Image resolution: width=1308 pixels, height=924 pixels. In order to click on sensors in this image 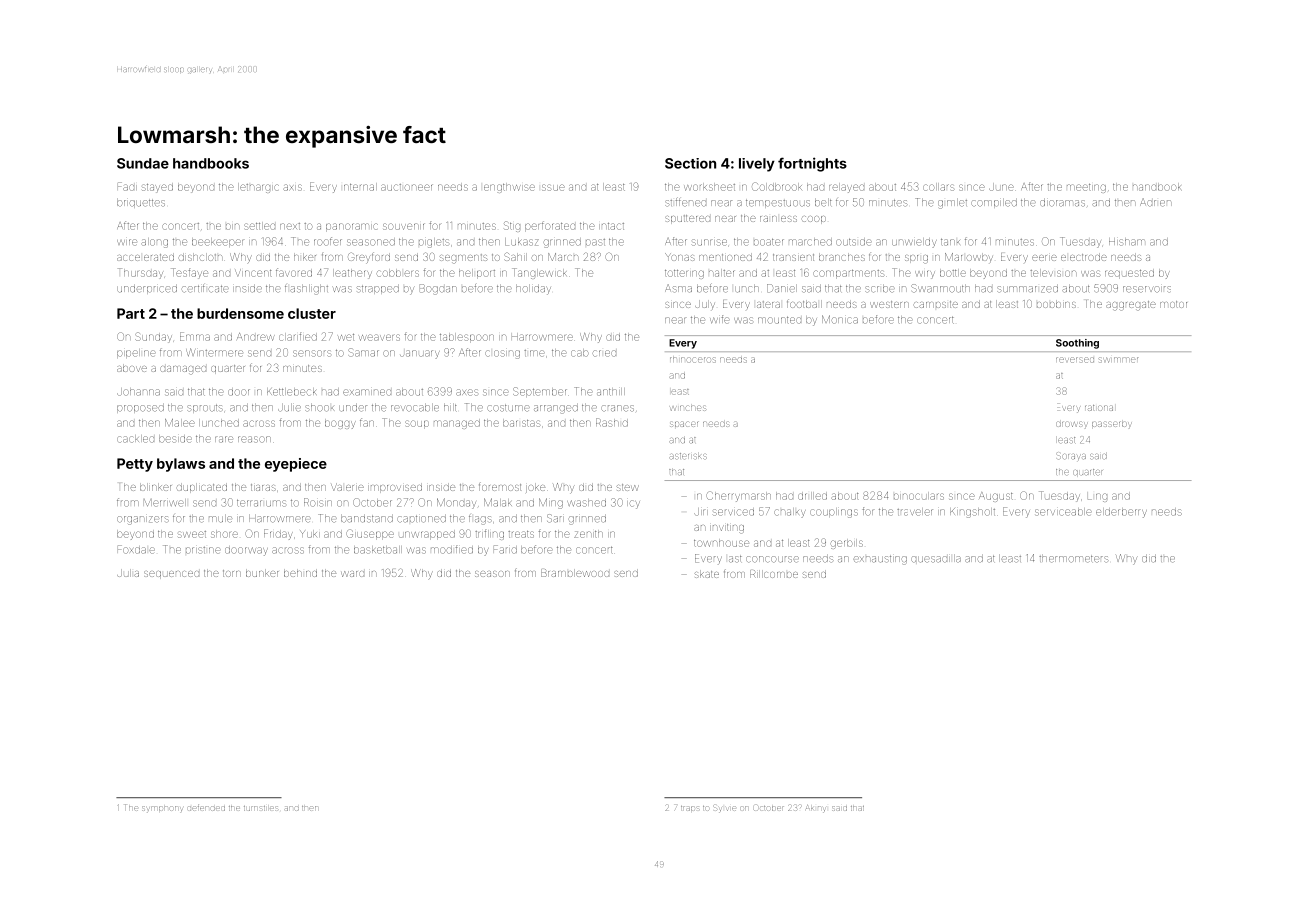, I will do `click(311, 353)`.
